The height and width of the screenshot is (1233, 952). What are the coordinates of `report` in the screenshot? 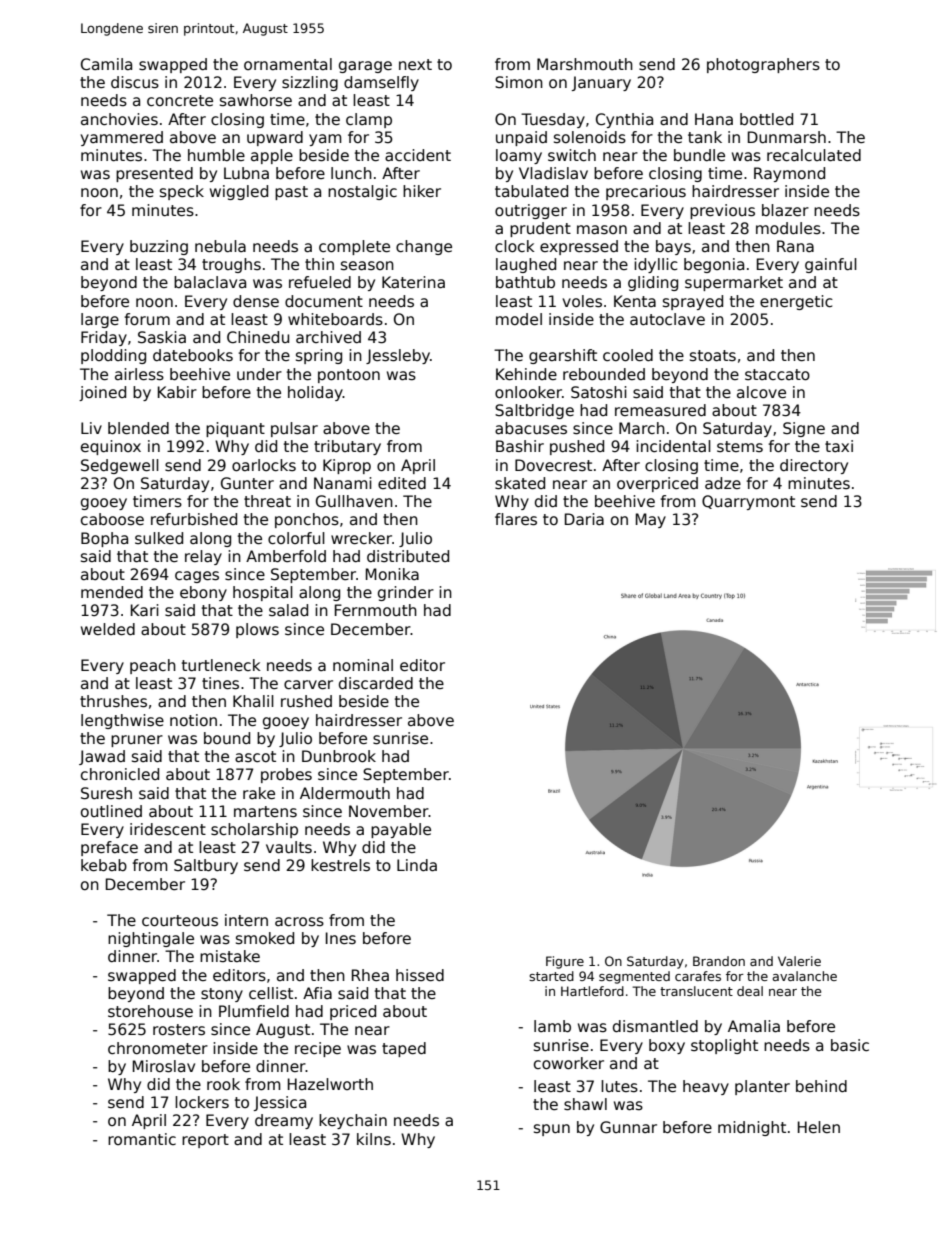 It's located at (205, 1141).
